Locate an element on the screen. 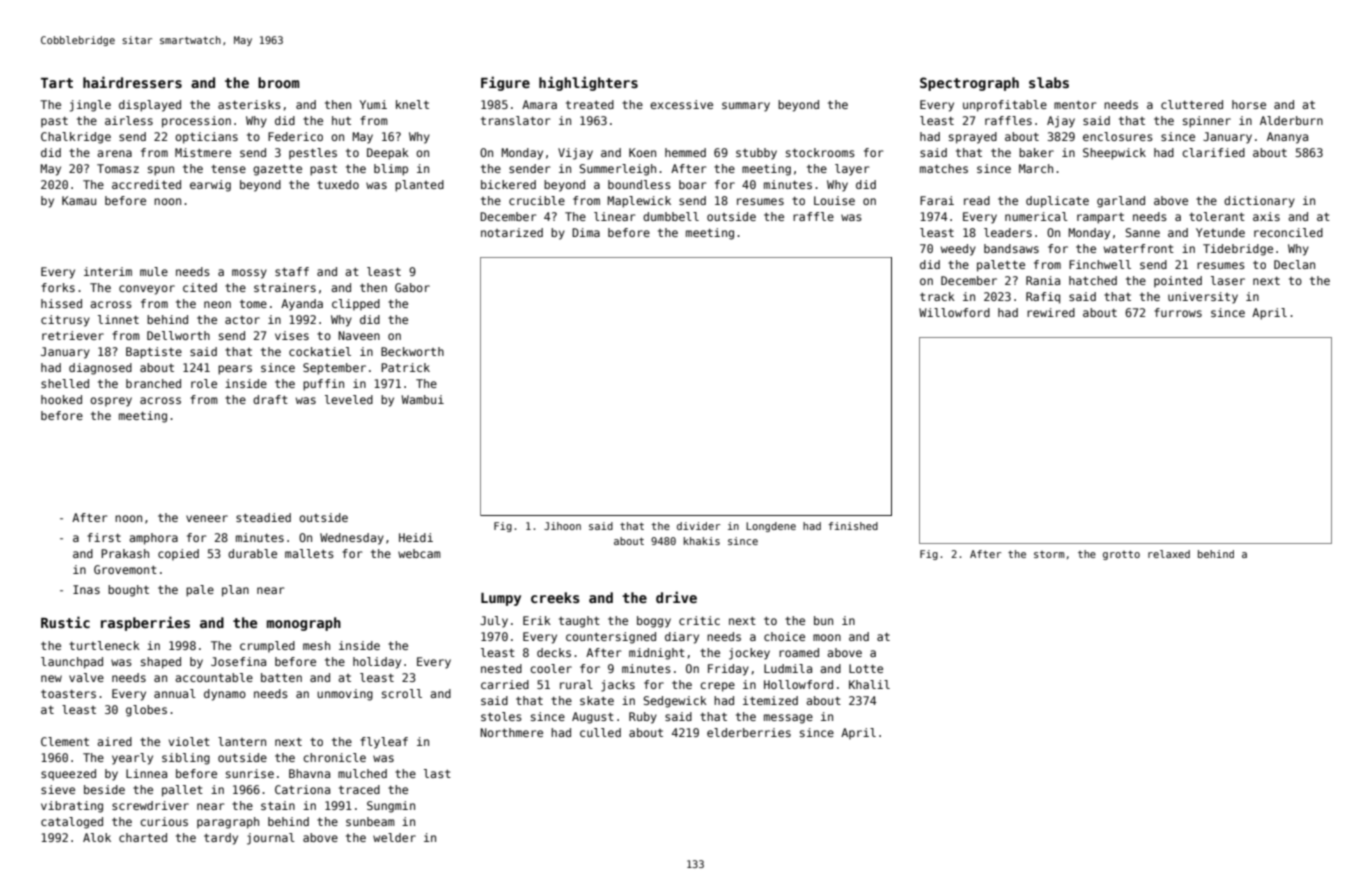 Image resolution: width=1372 pixels, height=887 pixels. forks is located at coordinates (58, 287).
